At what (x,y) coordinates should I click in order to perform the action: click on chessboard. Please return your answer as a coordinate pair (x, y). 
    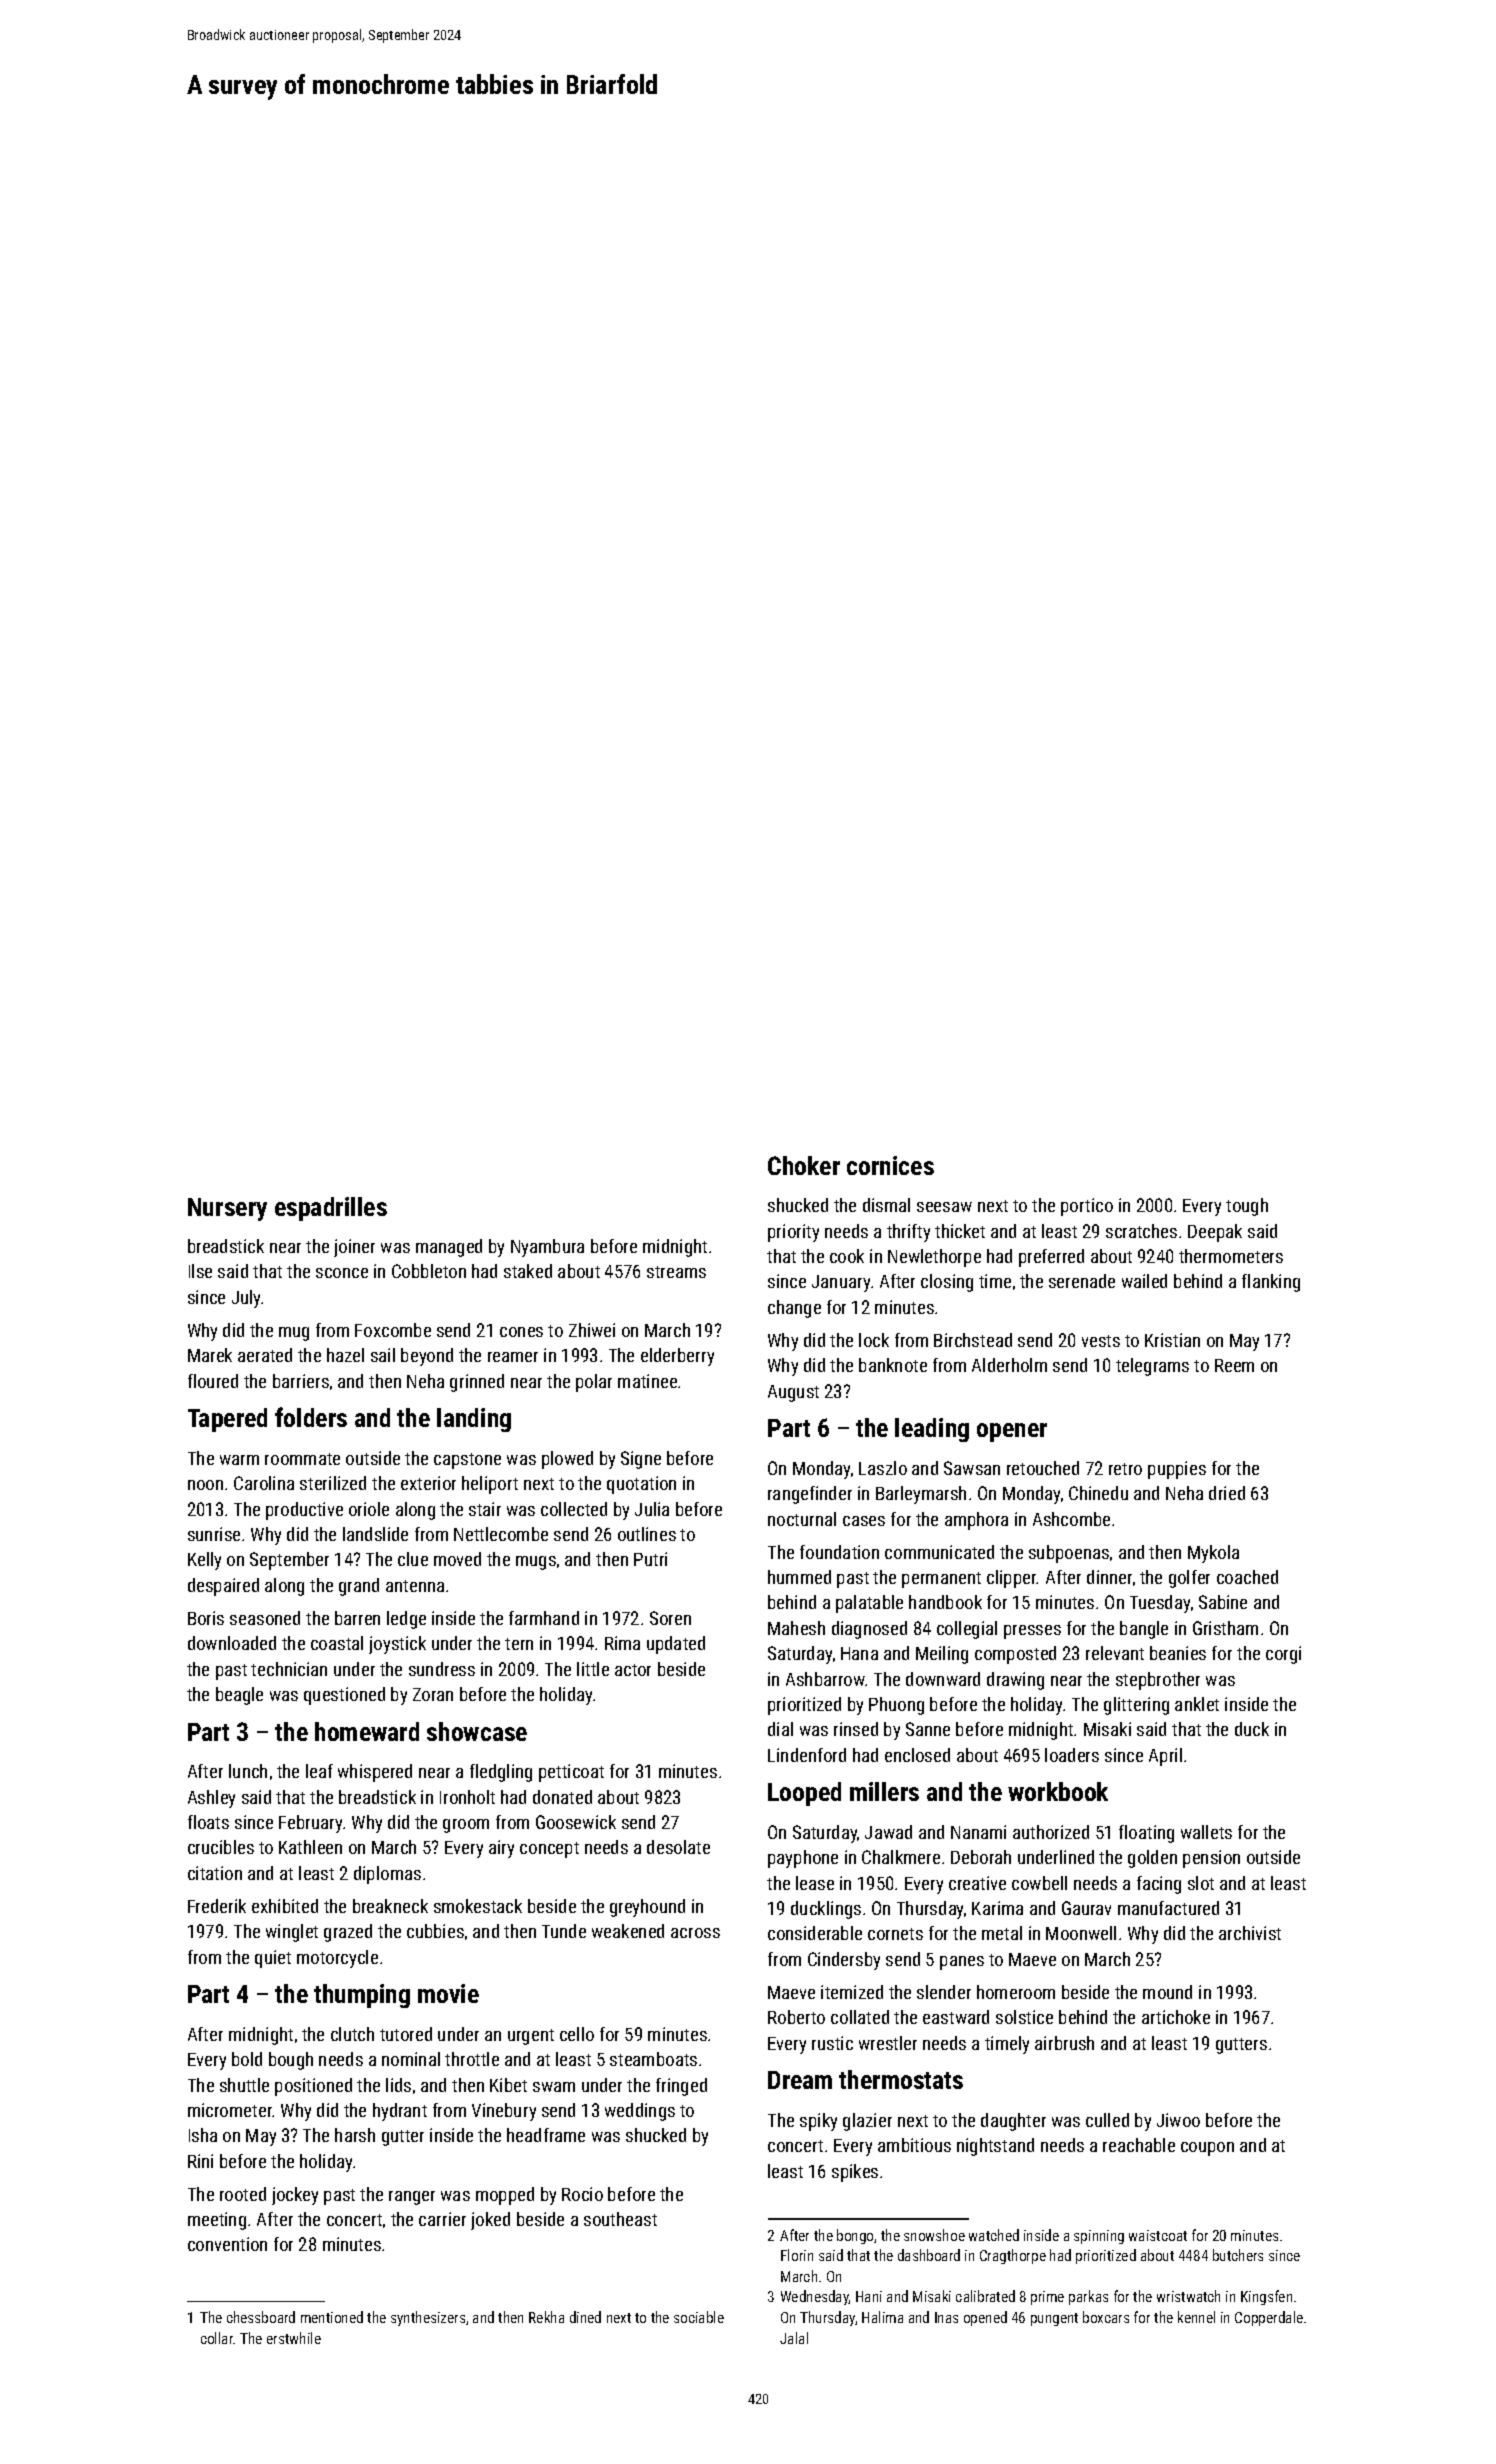
    Looking at the image, I should click on (261, 2317).
